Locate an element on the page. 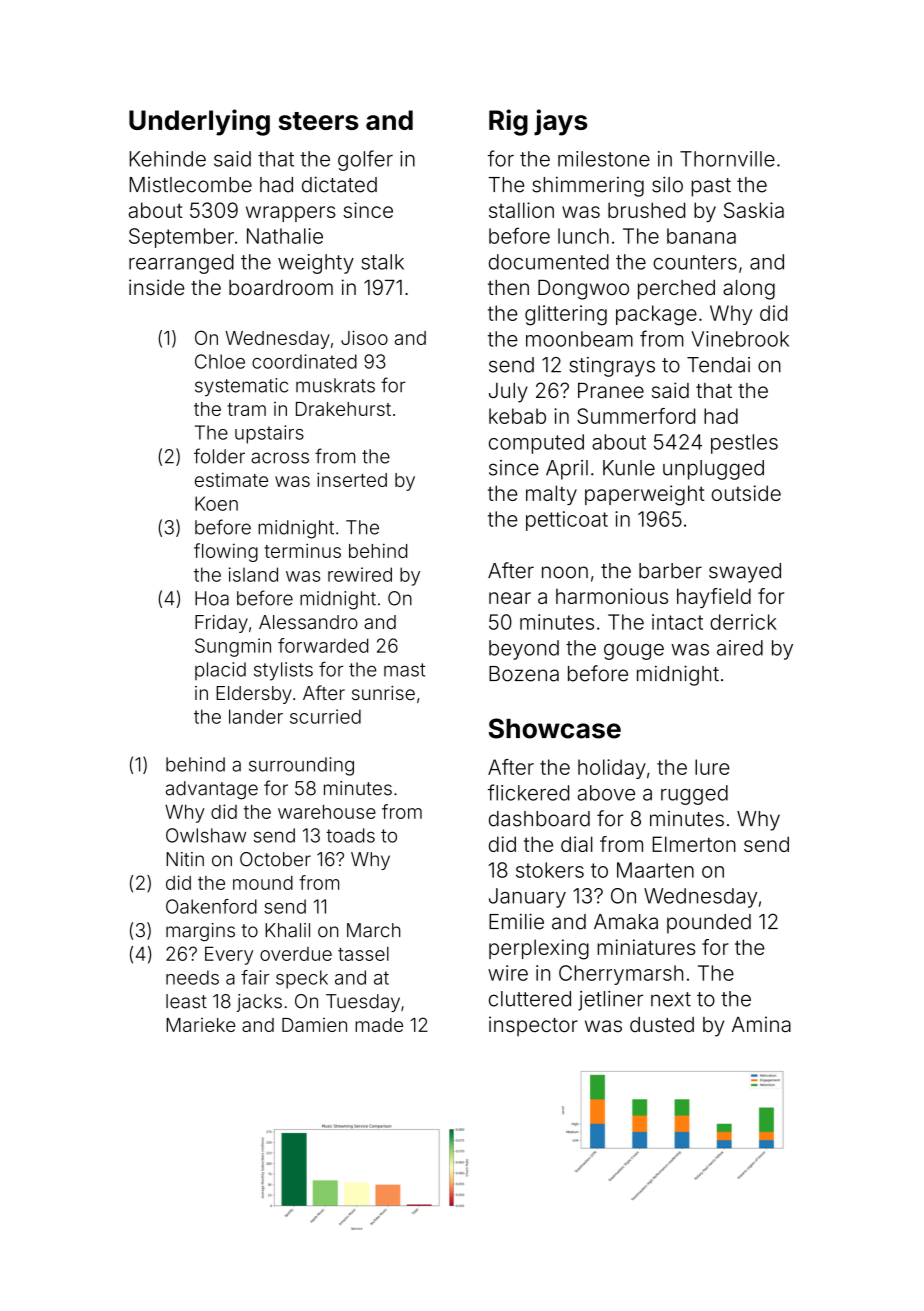  Kehinde is located at coordinates (168, 159).
